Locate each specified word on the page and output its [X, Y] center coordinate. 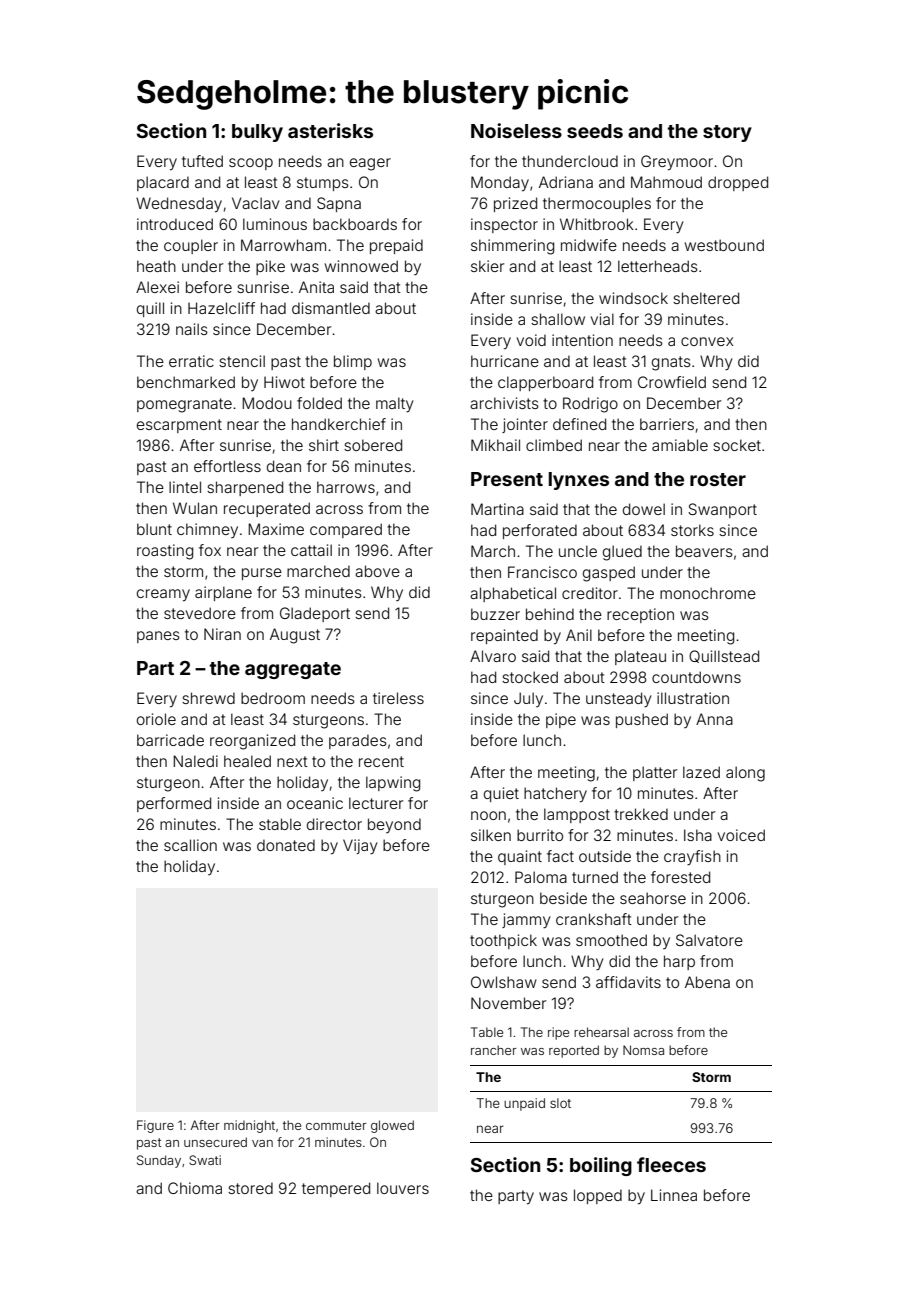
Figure [155, 1126]
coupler [191, 246]
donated [286, 845]
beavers [704, 551]
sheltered [706, 298]
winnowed [361, 266]
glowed [392, 1126]
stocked [530, 677]
